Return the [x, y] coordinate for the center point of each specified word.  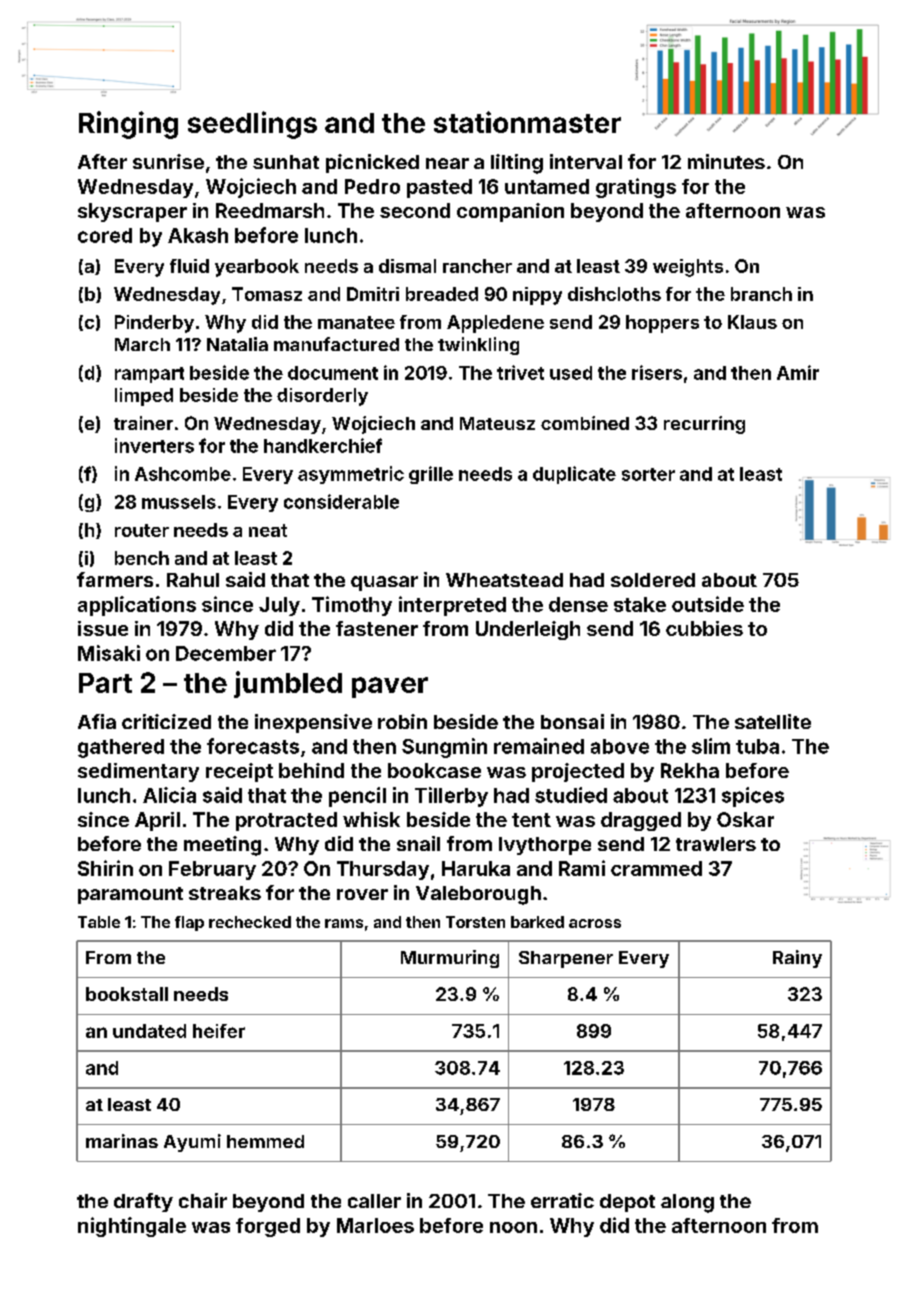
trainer [143, 423]
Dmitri [373, 294]
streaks [225, 893]
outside [708, 604]
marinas [122, 1141]
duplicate [574, 475]
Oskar [745, 819]
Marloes [375, 1225]
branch [761, 294]
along [687, 1203]
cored [105, 235]
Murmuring [450, 959]
